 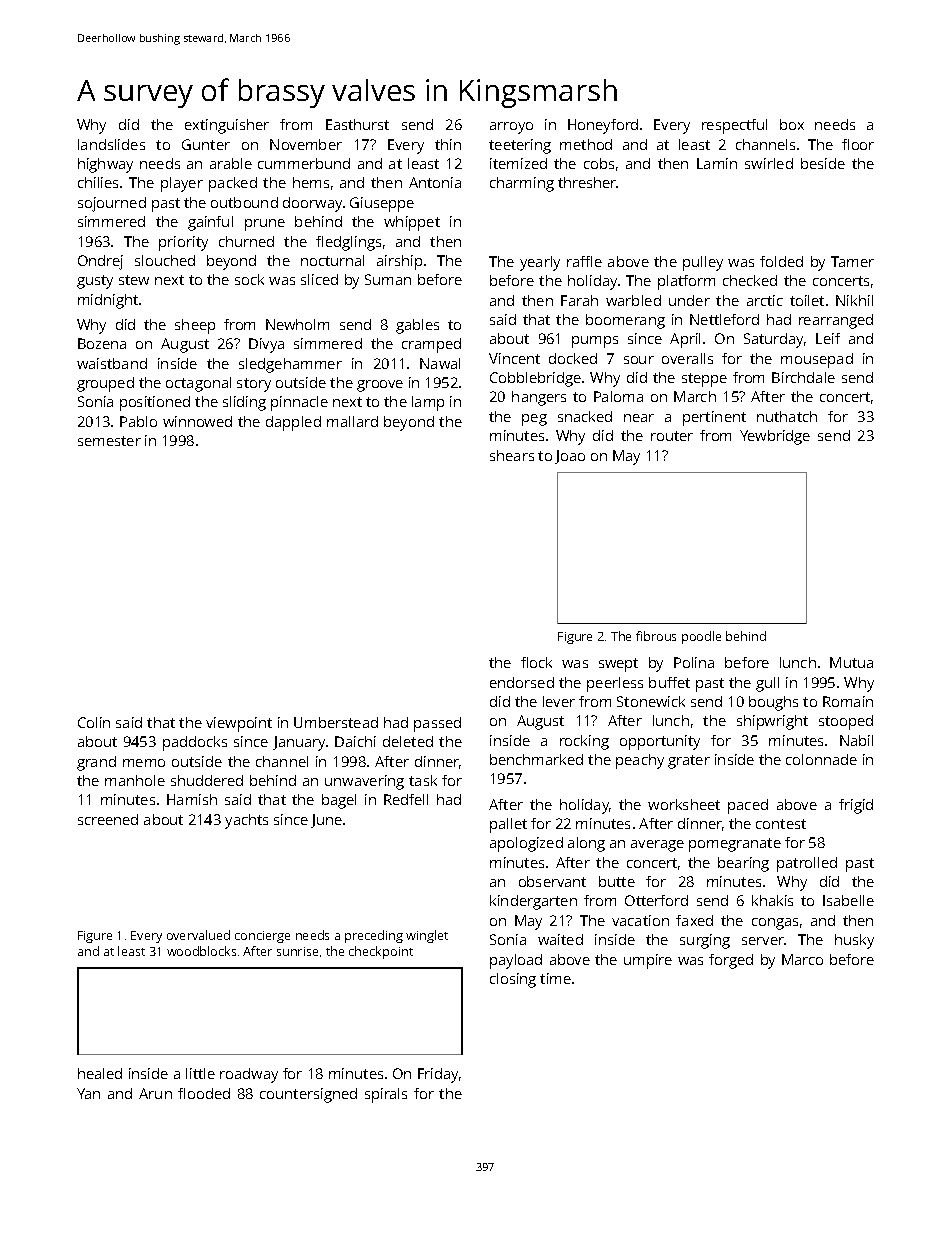 I want to click on respectful, so click(x=734, y=126).
